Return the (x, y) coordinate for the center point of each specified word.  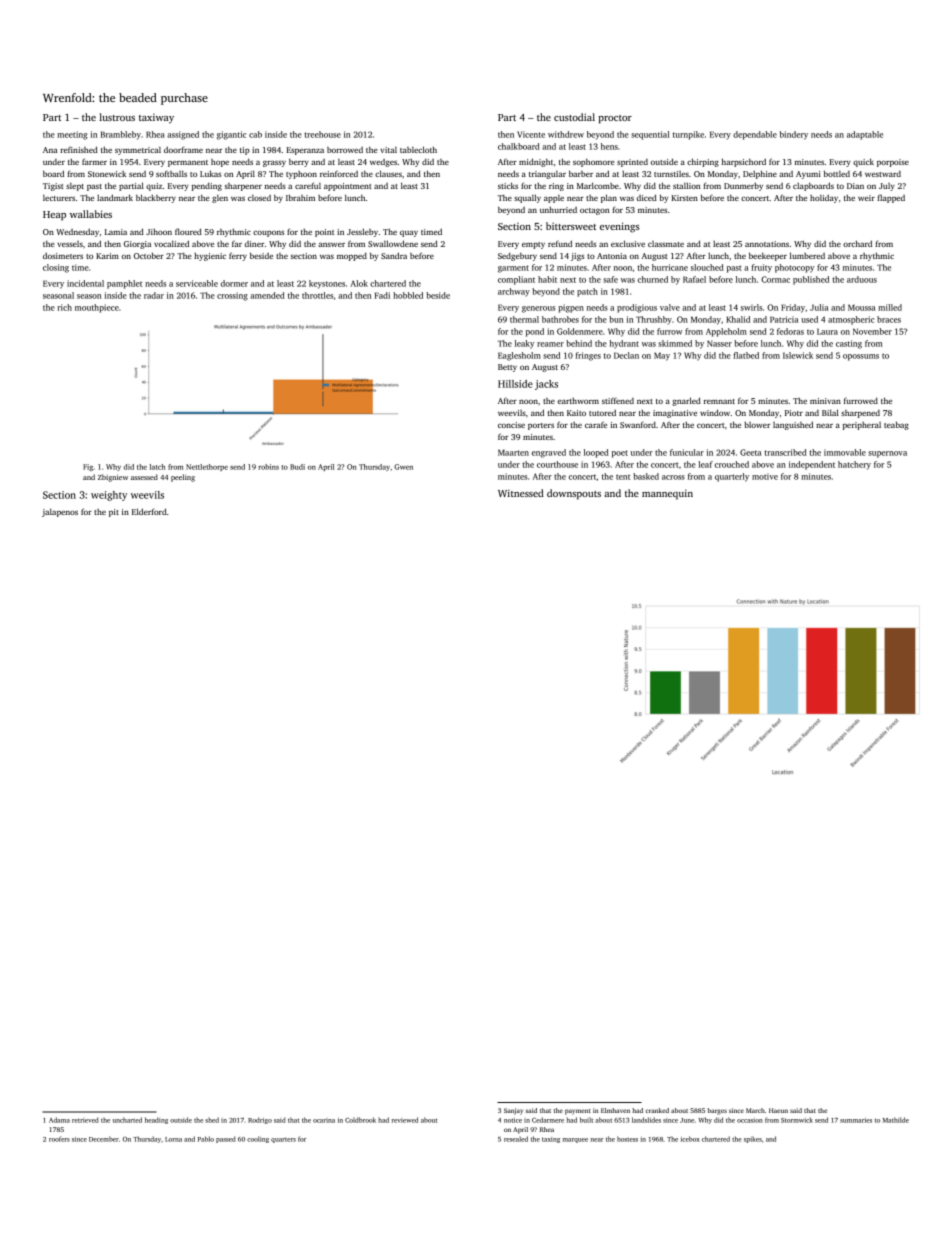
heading (156, 1120)
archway (514, 292)
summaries (856, 1120)
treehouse (322, 134)
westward (883, 174)
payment (578, 1112)
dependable (755, 135)
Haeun (778, 1110)
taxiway (156, 118)
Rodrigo (260, 1120)
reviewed (405, 1120)
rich (64, 307)
